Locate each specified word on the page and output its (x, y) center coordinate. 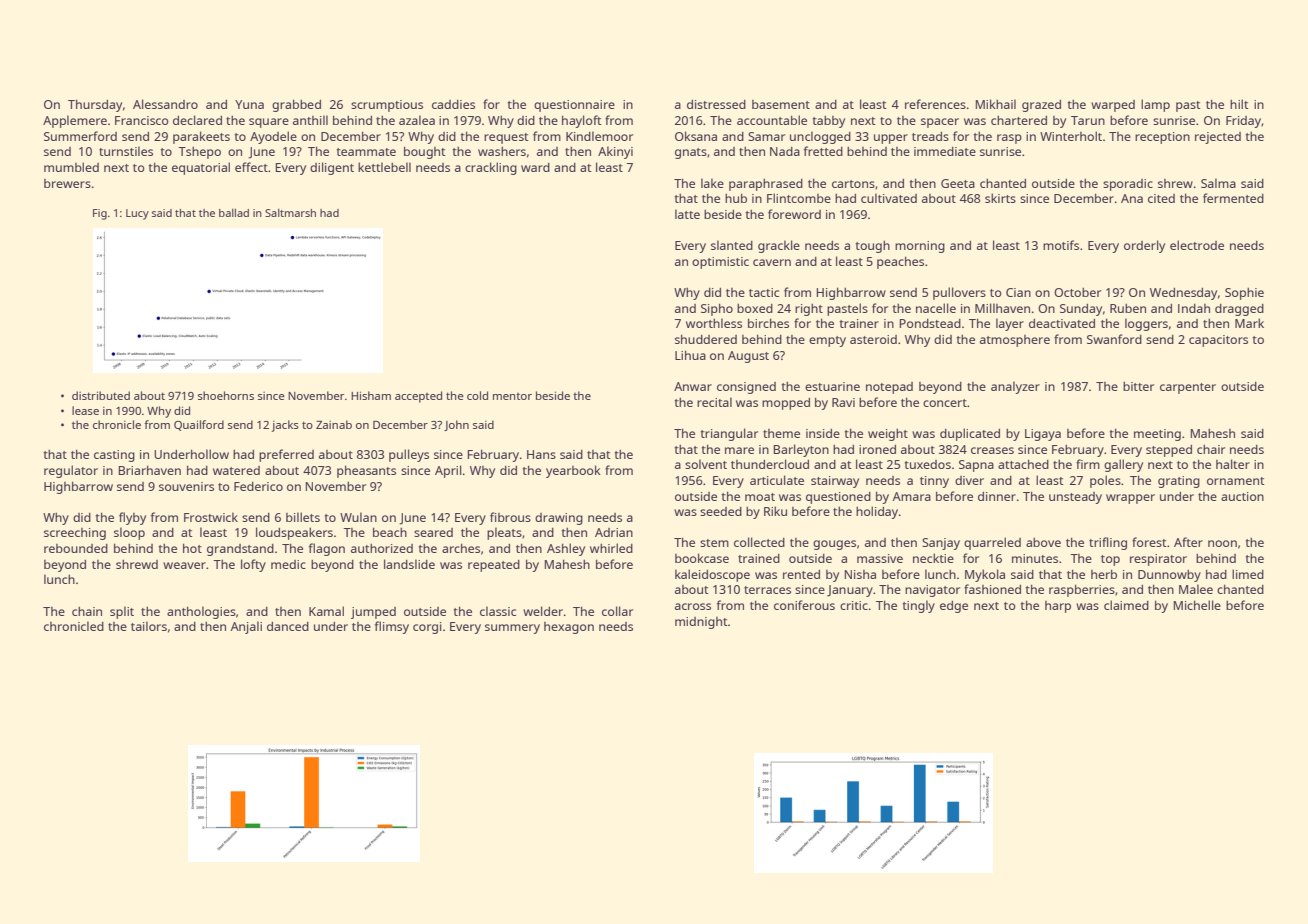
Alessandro (165, 104)
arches (461, 548)
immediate (945, 151)
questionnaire (574, 106)
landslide (409, 564)
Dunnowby (1169, 576)
